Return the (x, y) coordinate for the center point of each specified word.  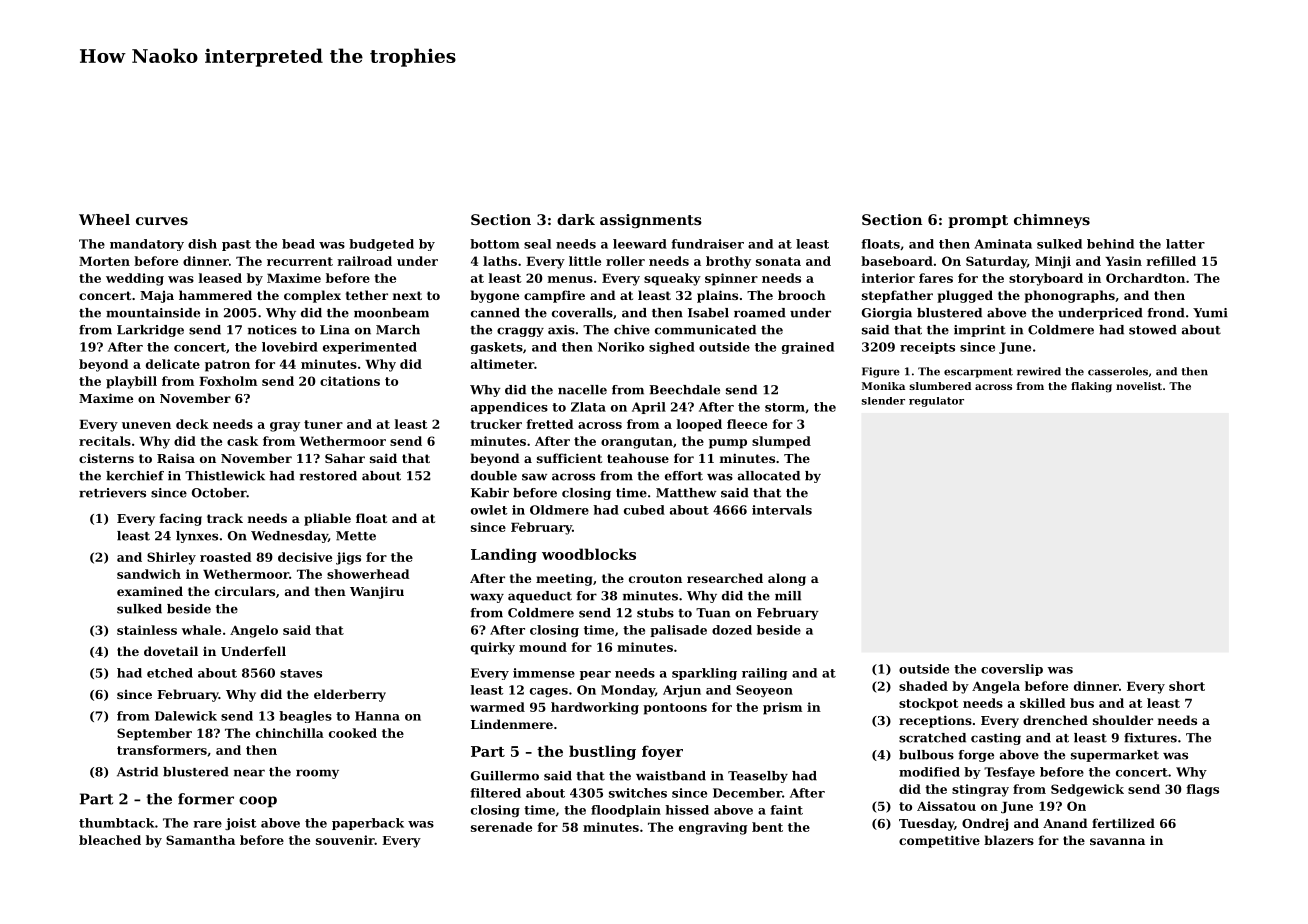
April (649, 408)
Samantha (200, 840)
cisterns (106, 458)
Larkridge (150, 331)
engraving (713, 828)
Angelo (254, 631)
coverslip (1012, 670)
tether (367, 295)
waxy (487, 598)
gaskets (497, 348)
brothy (728, 262)
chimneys (1052, 221)
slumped (781, 442)
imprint (980, 331)
